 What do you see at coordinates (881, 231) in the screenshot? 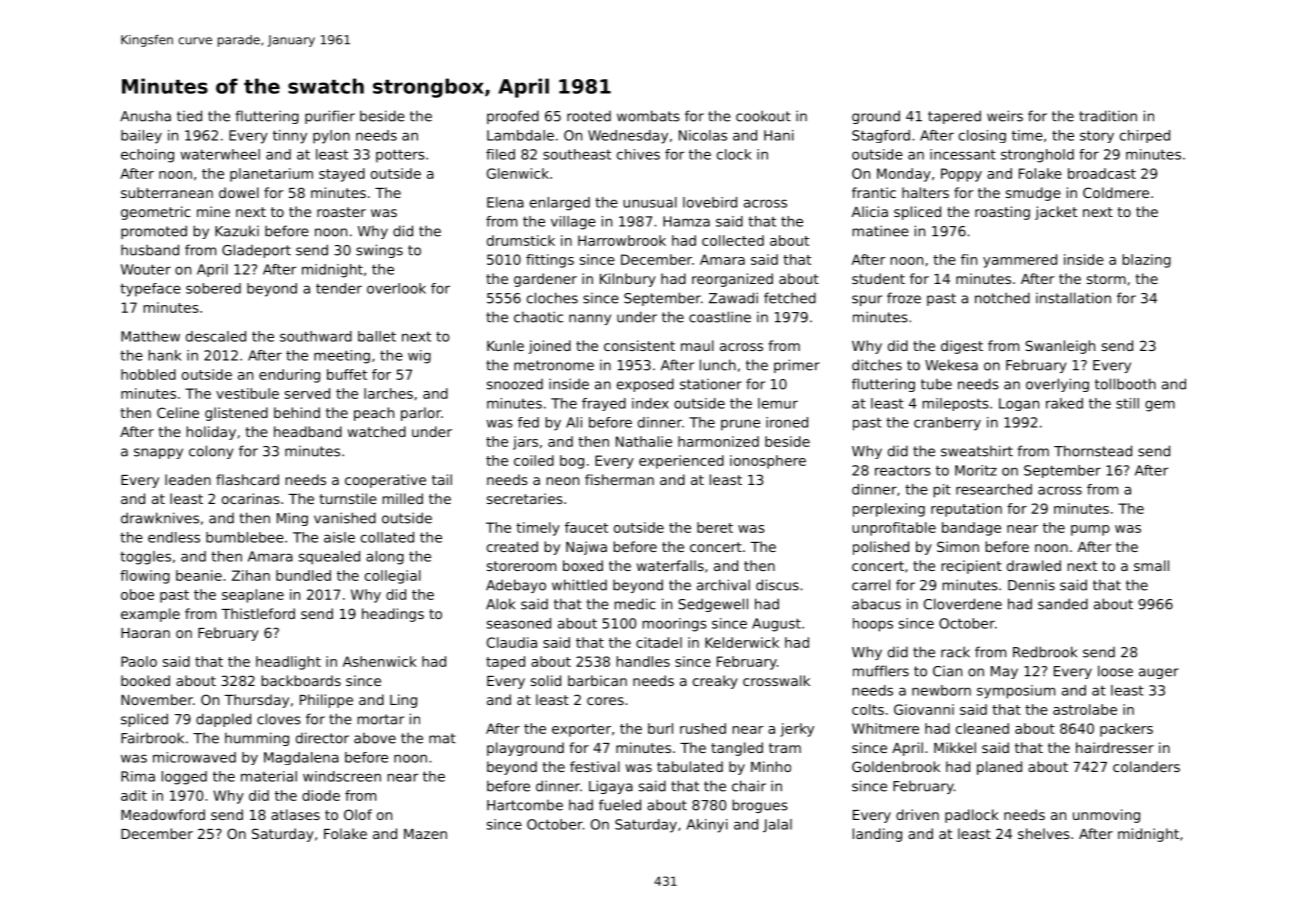
I see `matinee` at bounding box center [881, 231].
